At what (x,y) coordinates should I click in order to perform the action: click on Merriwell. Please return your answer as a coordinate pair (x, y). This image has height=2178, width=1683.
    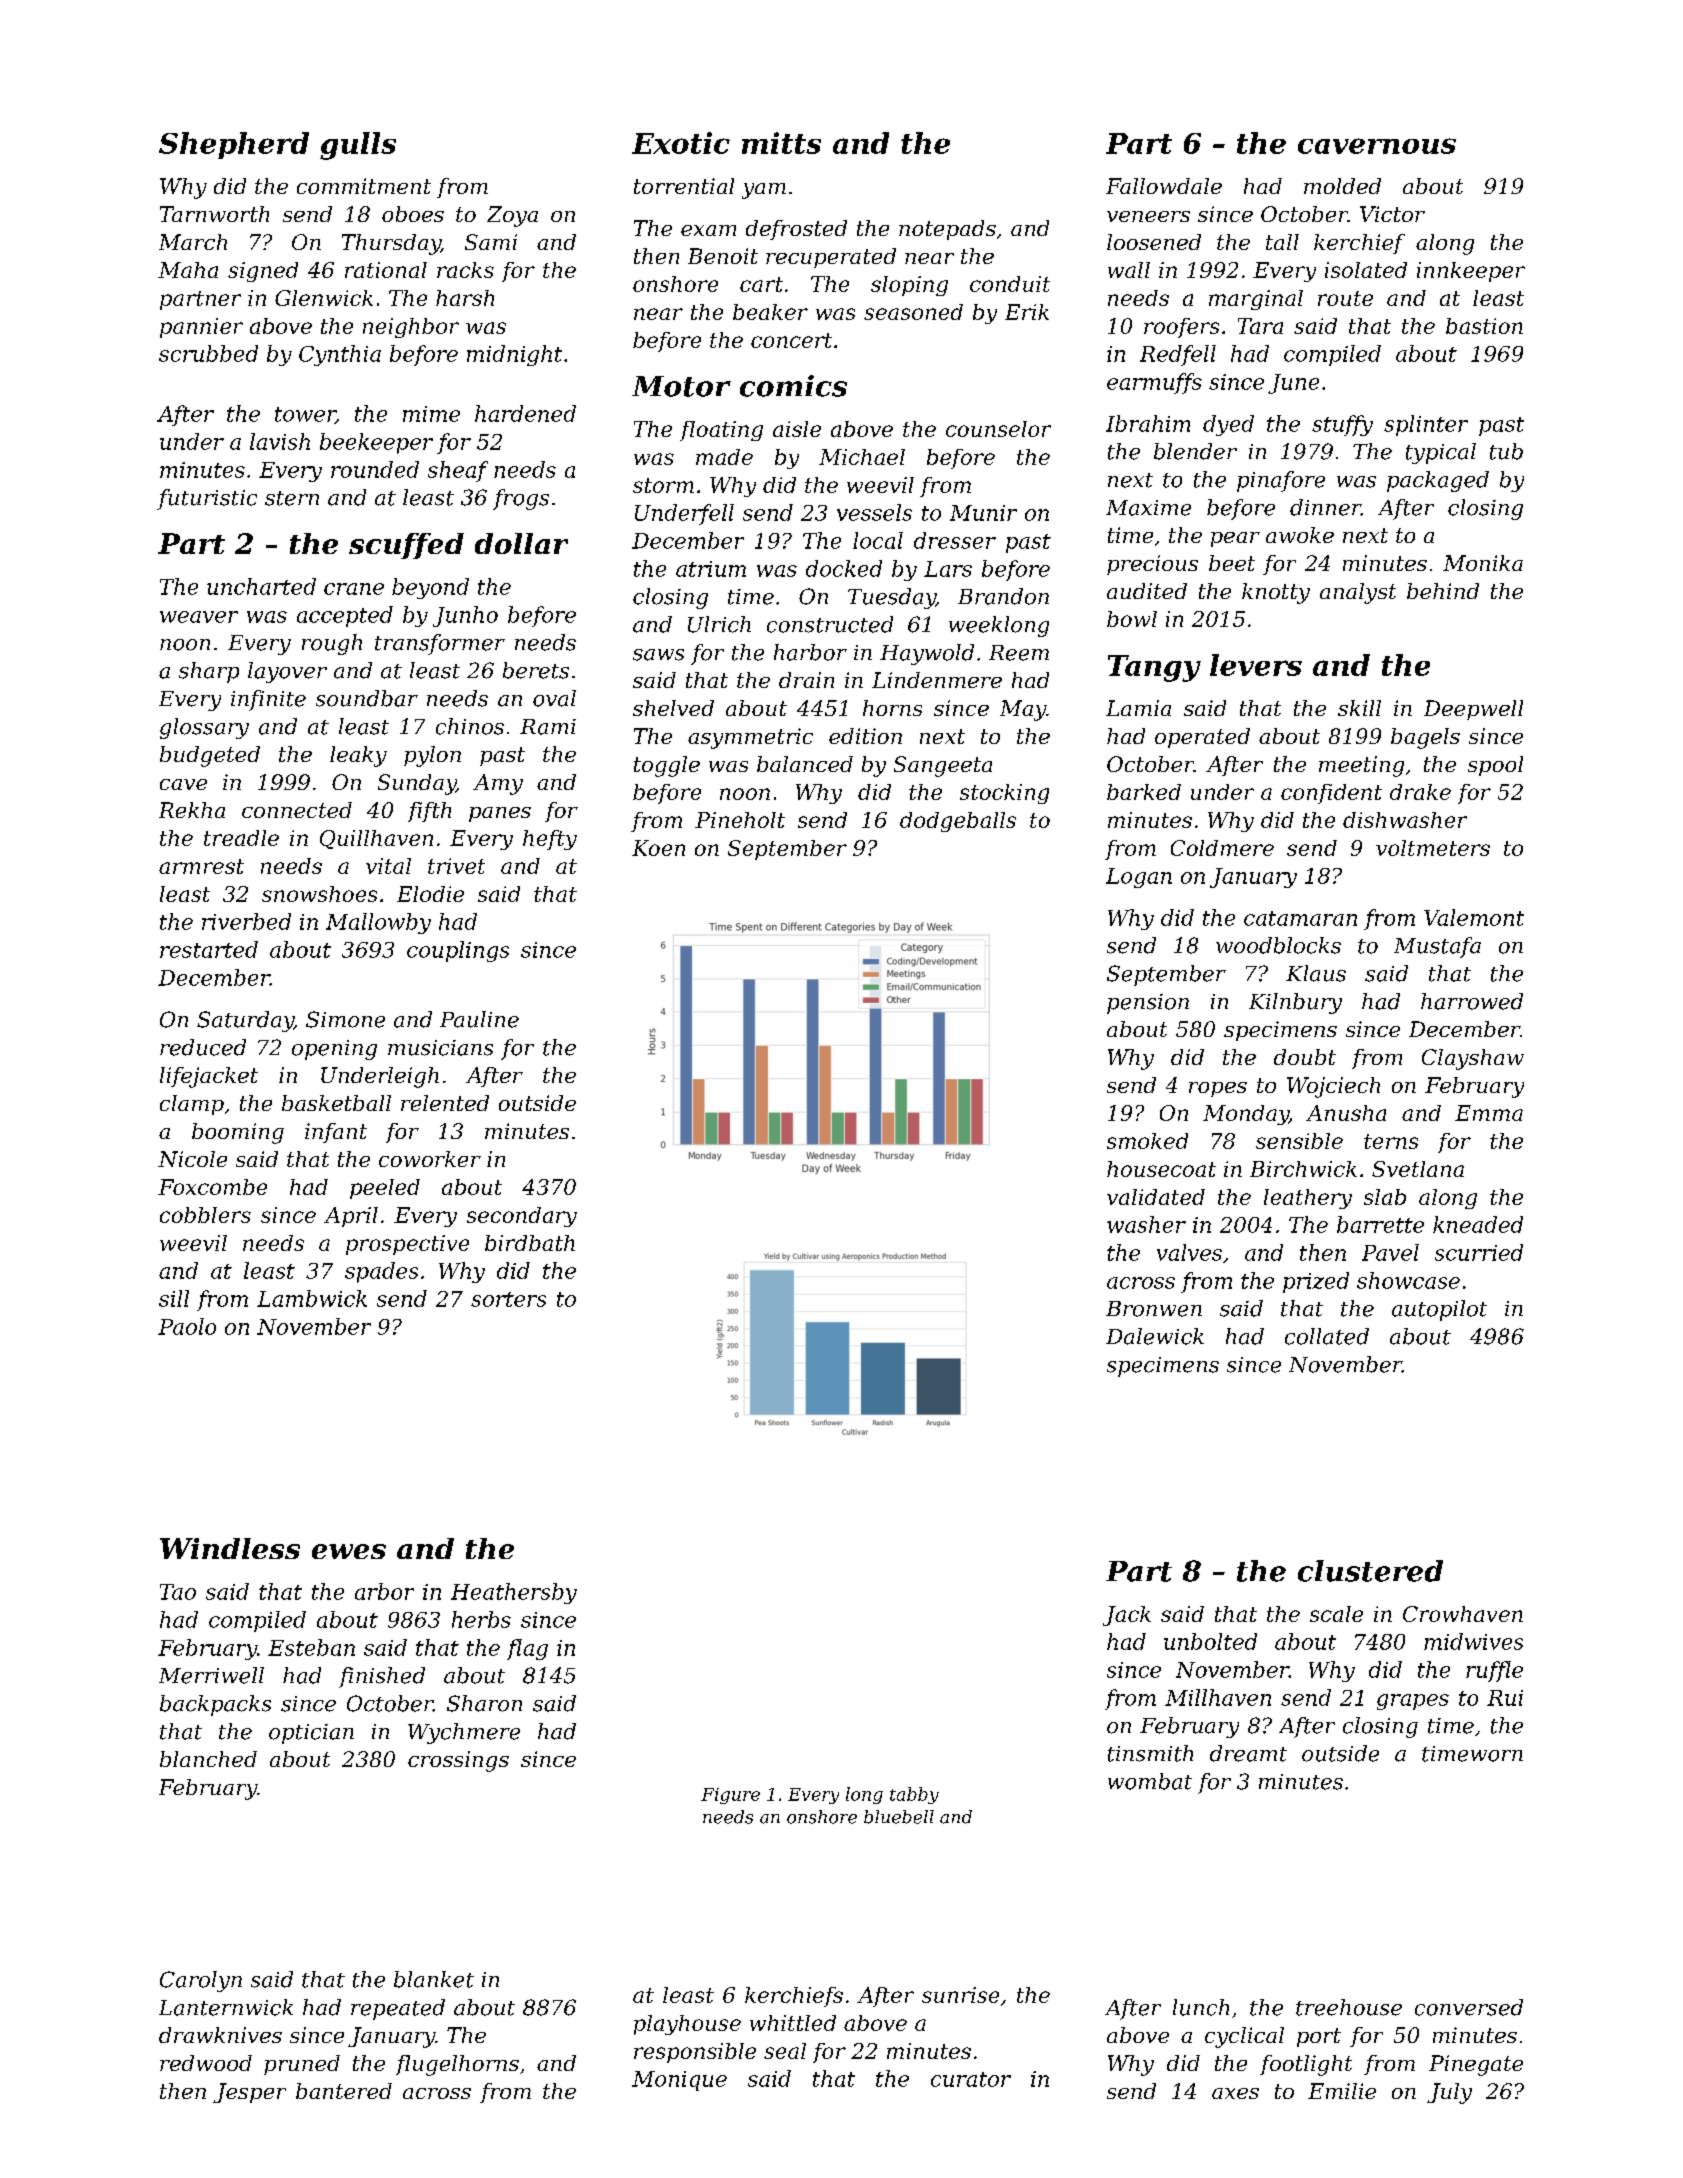
    Looking at the image, I should click on (211, 1675).
